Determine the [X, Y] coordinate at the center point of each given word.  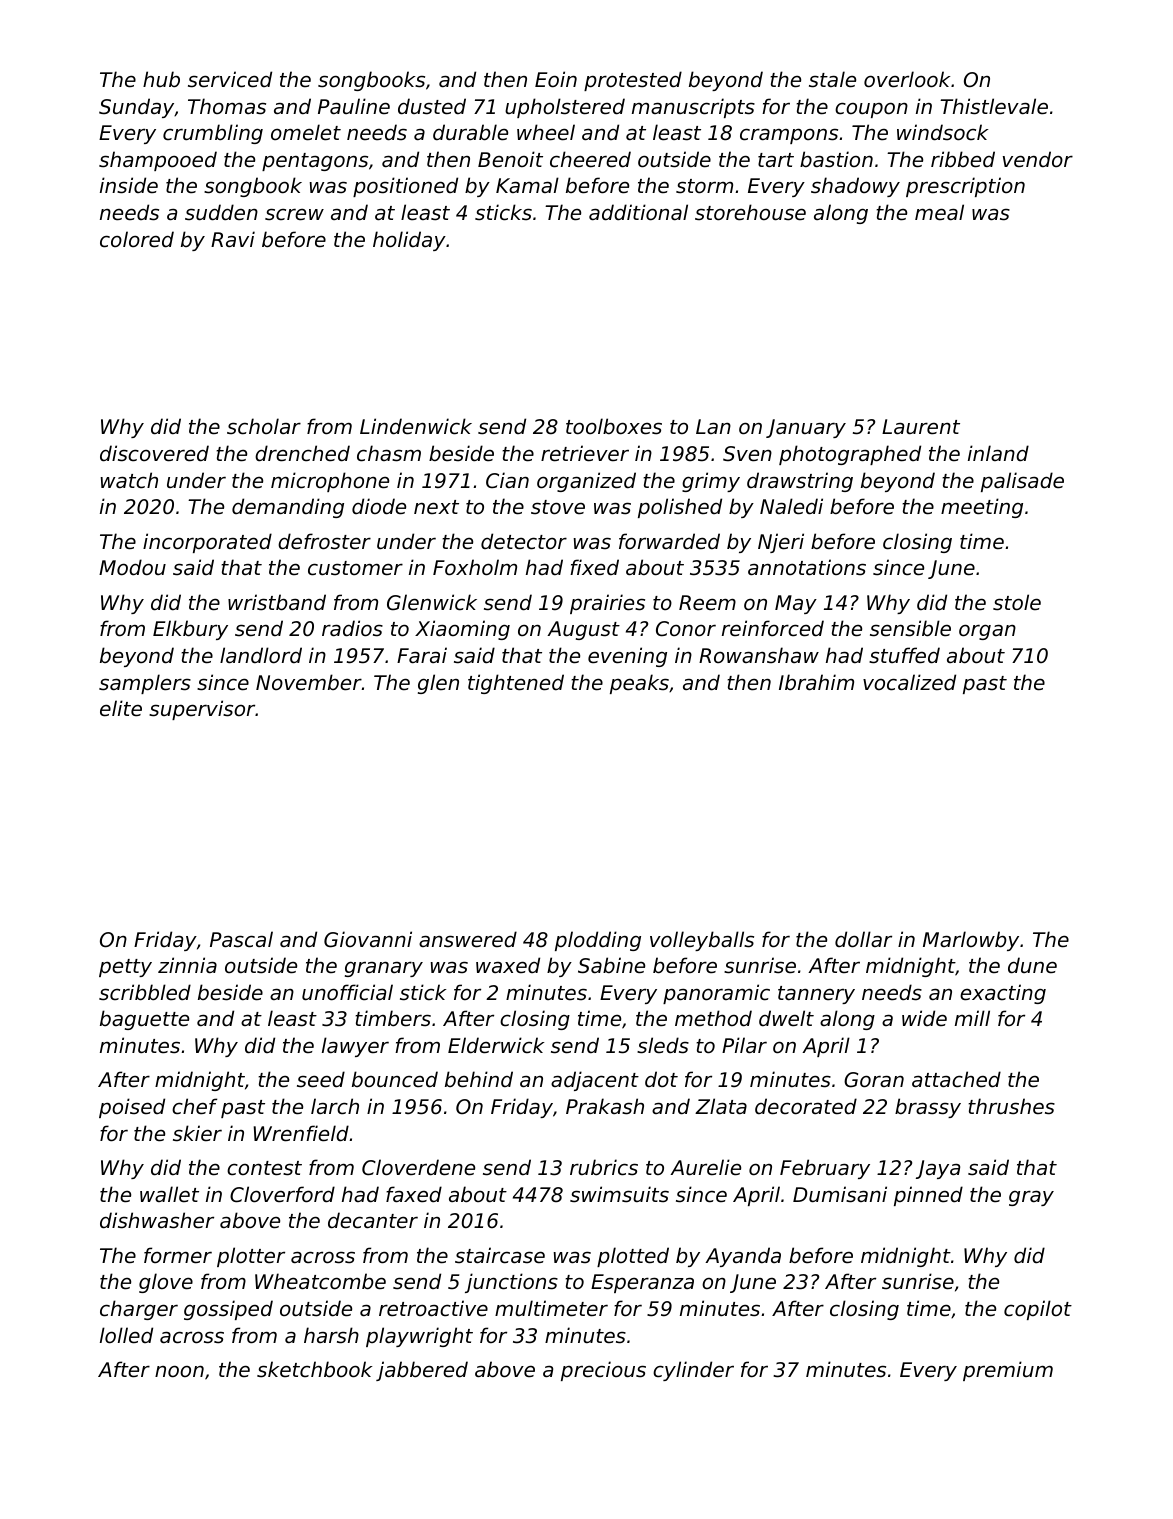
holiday [409, 241]
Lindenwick [416, 426]
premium [1008, 1371]
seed [321, 1079]
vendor [1038, 159]
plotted [633, 1257]
